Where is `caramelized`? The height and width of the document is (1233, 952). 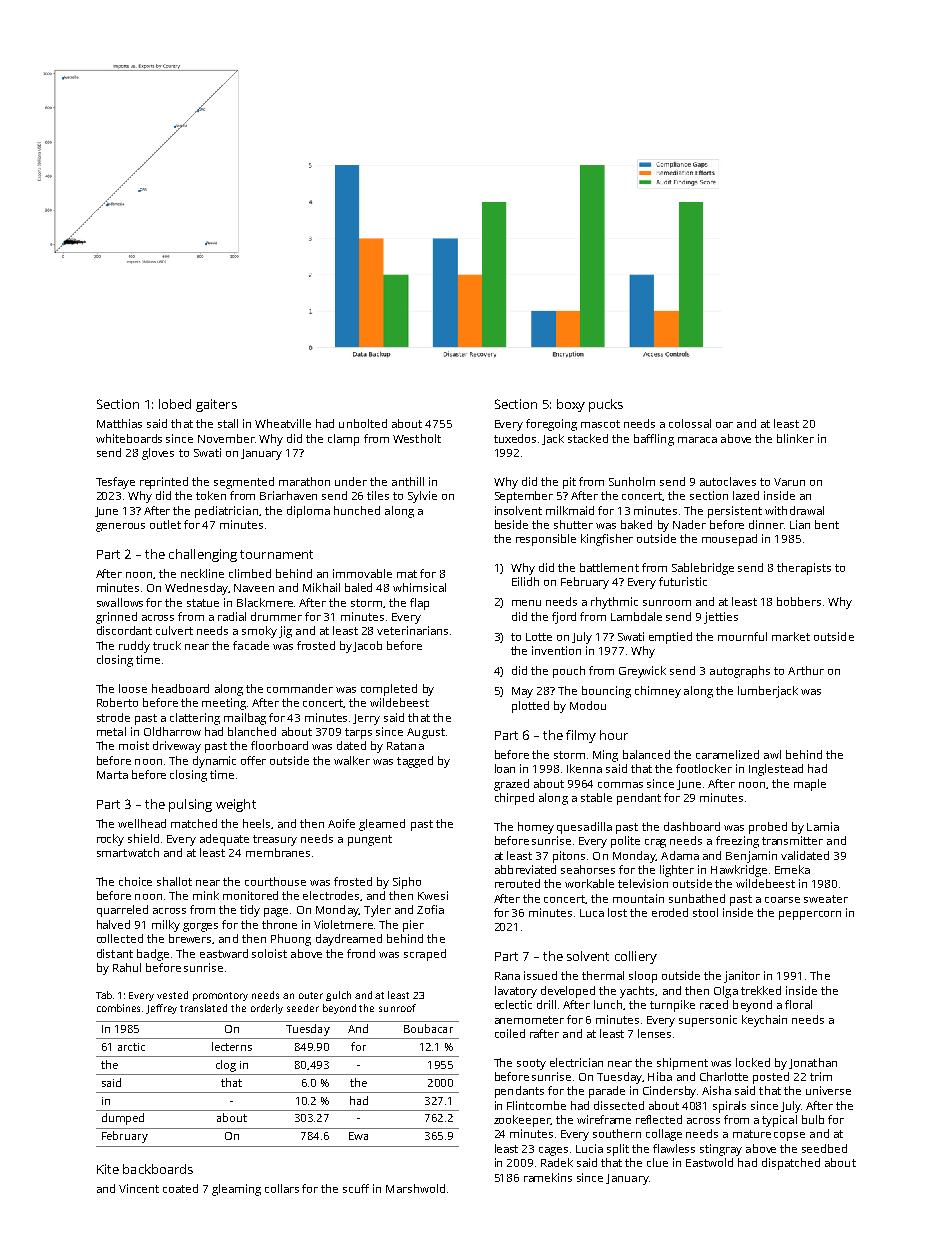
caramelized is located at coordinates (727, 754).
